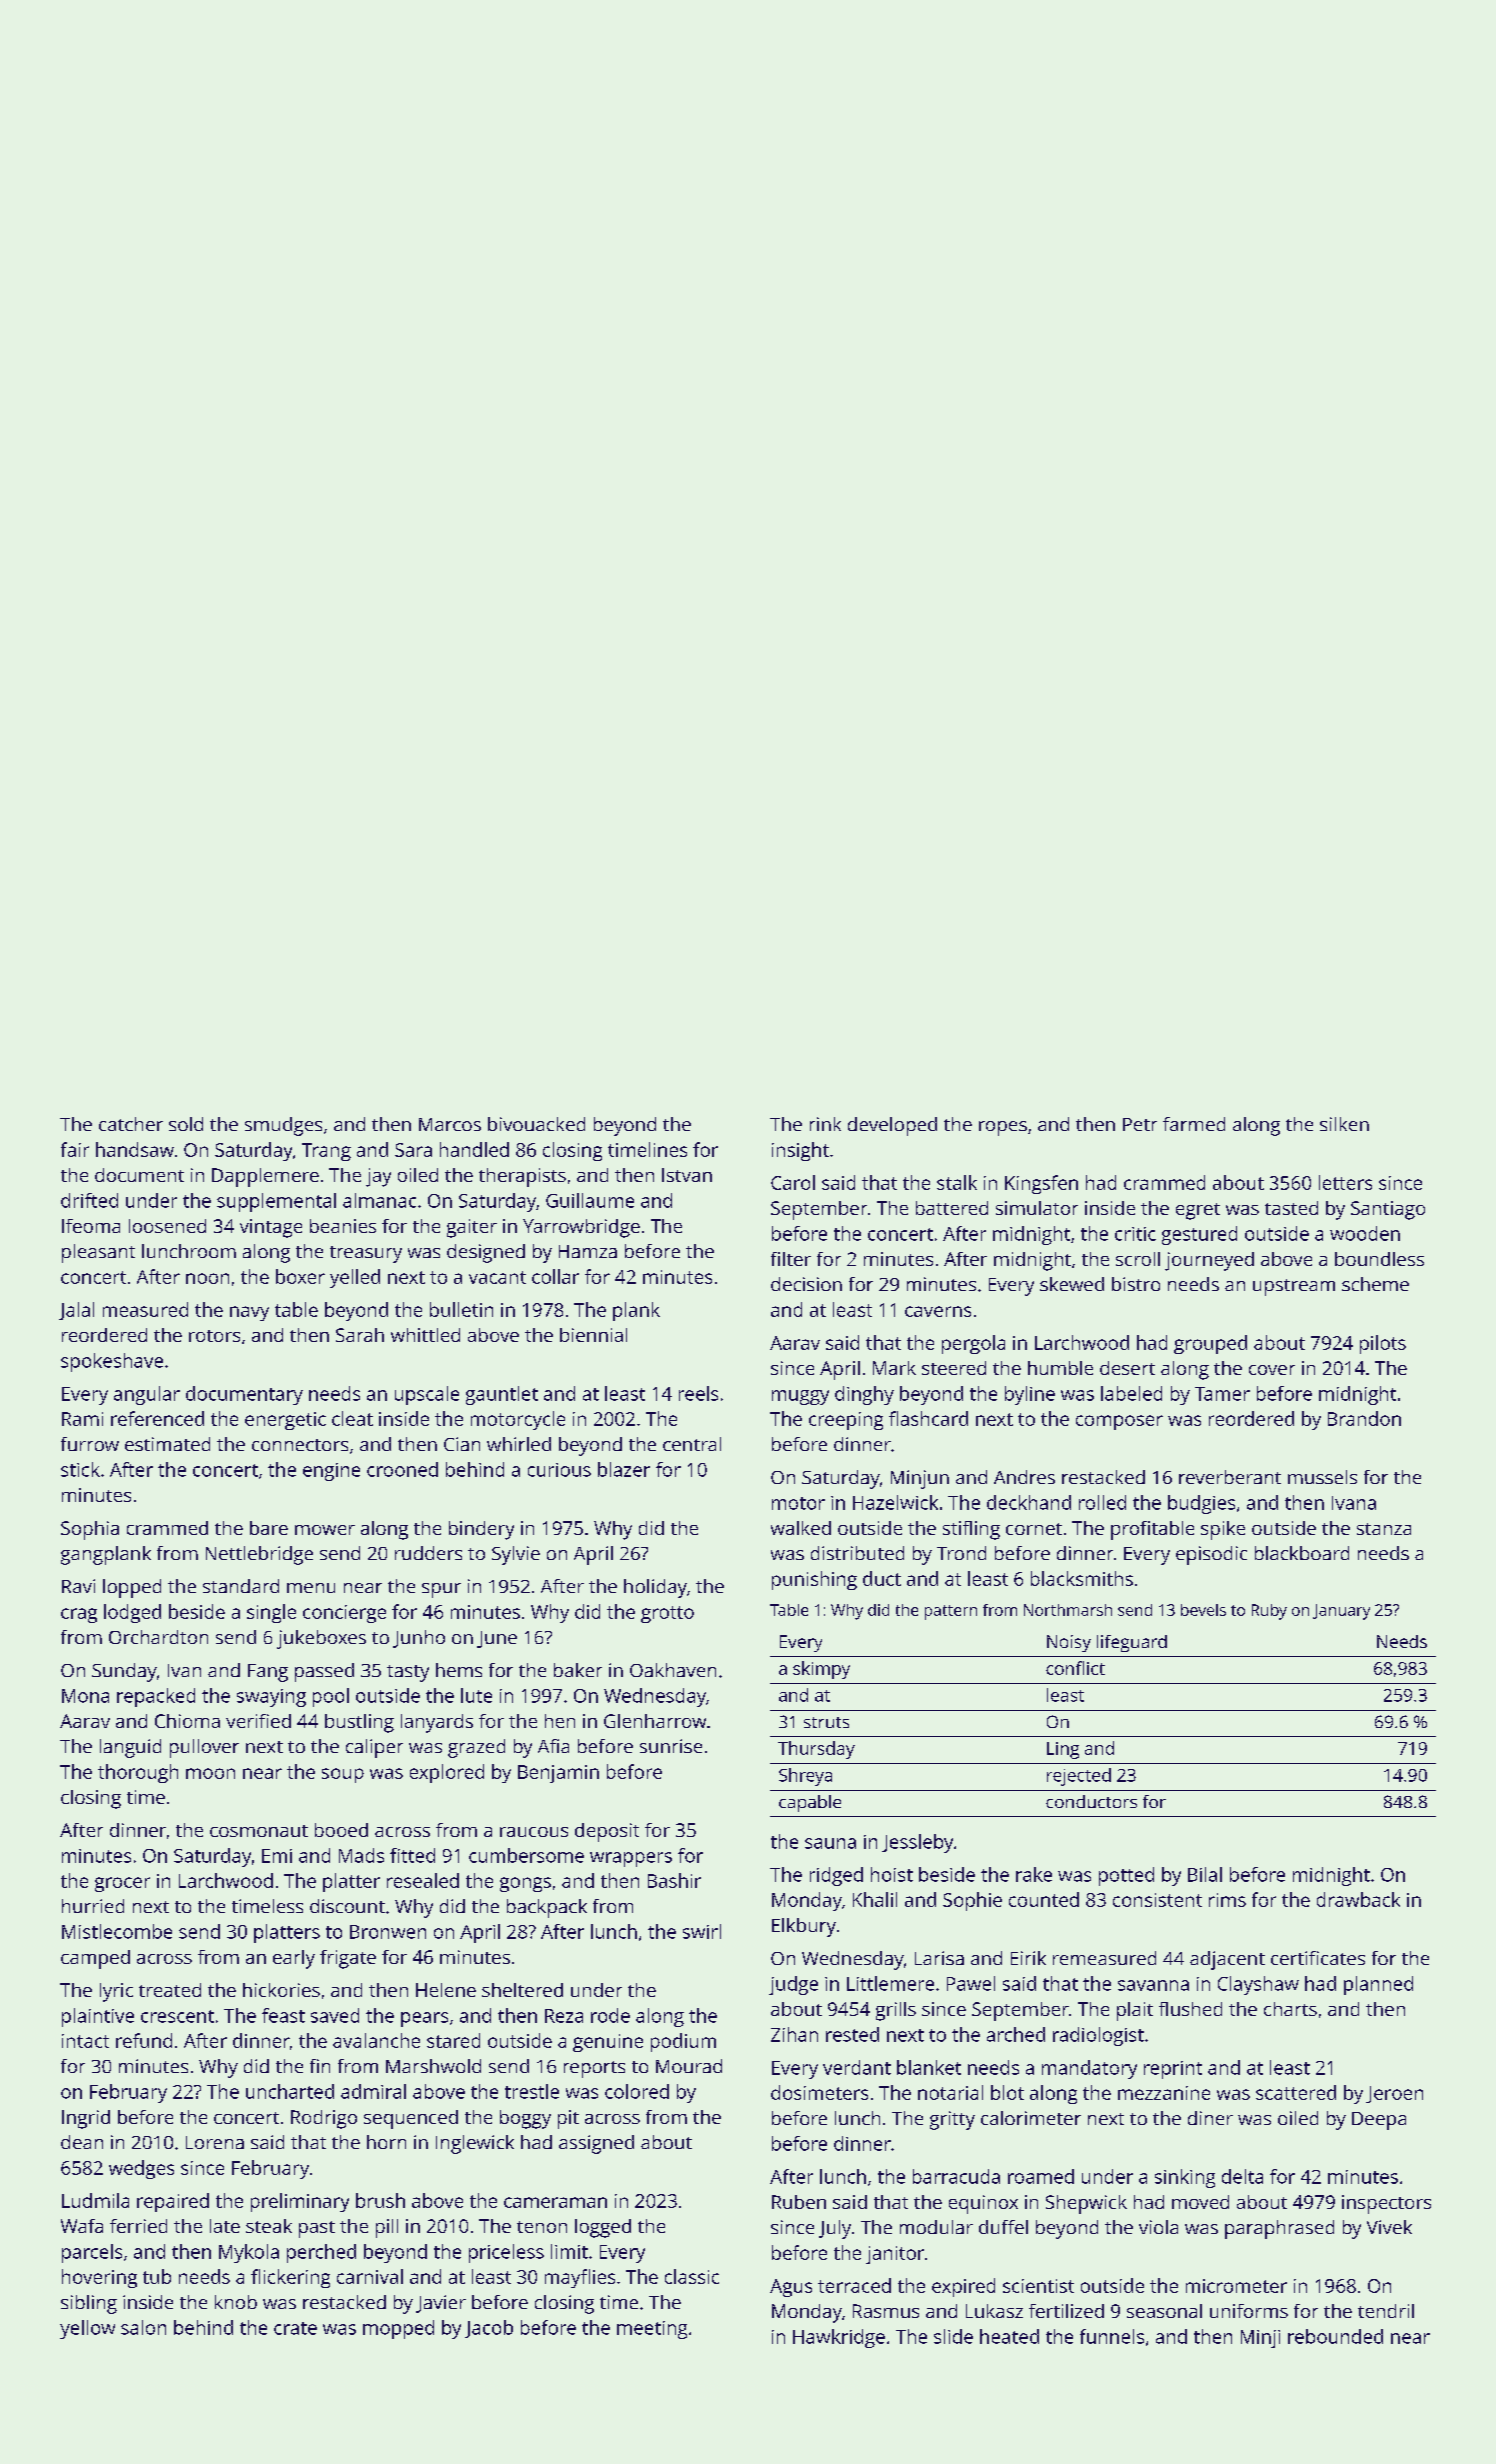 This page has width=1496, height=2464. Describe the element at coordinates (131, 1124) in the page. I see `catcher` at that location.
